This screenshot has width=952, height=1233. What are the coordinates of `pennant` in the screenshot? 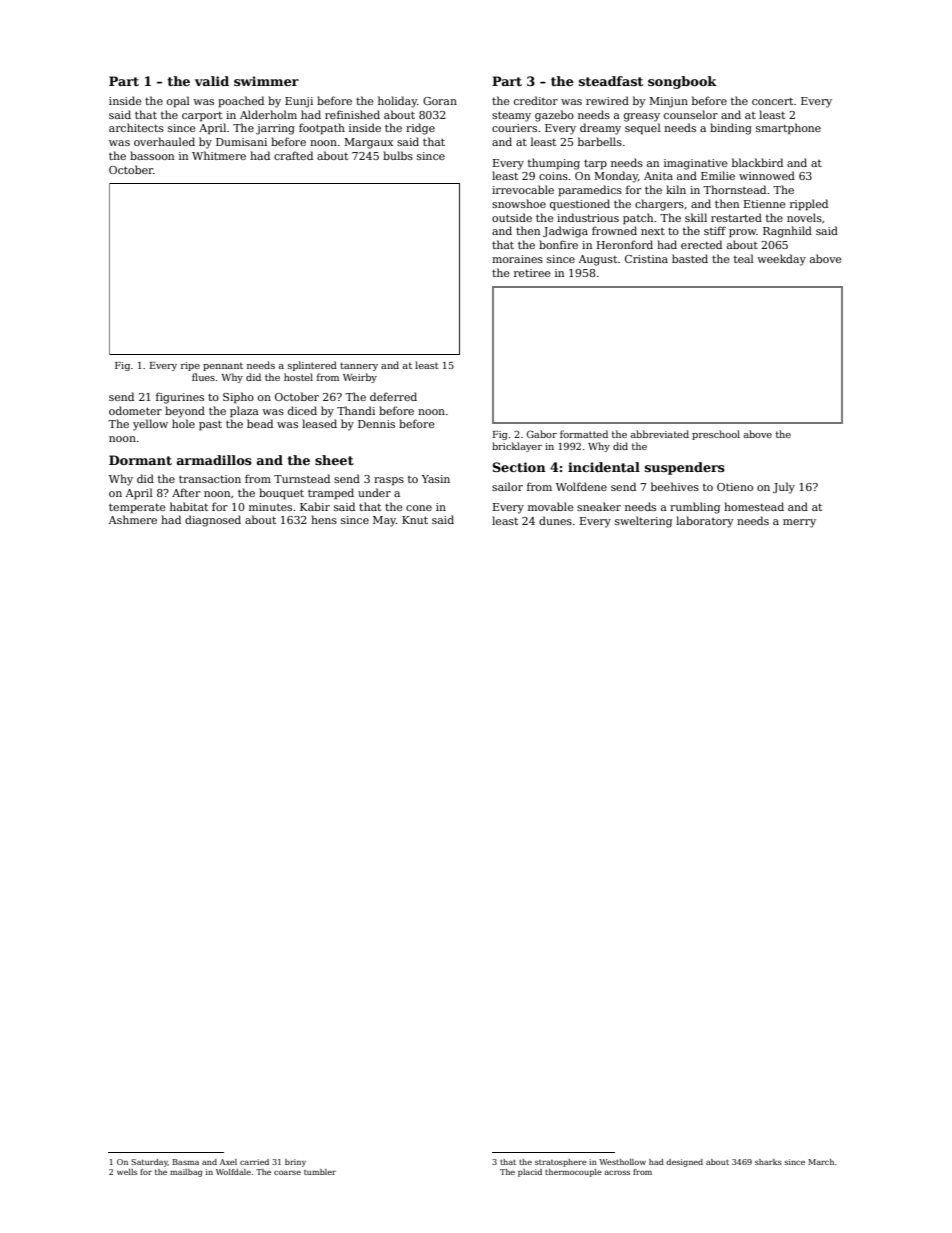 It's located at (223, 366).
